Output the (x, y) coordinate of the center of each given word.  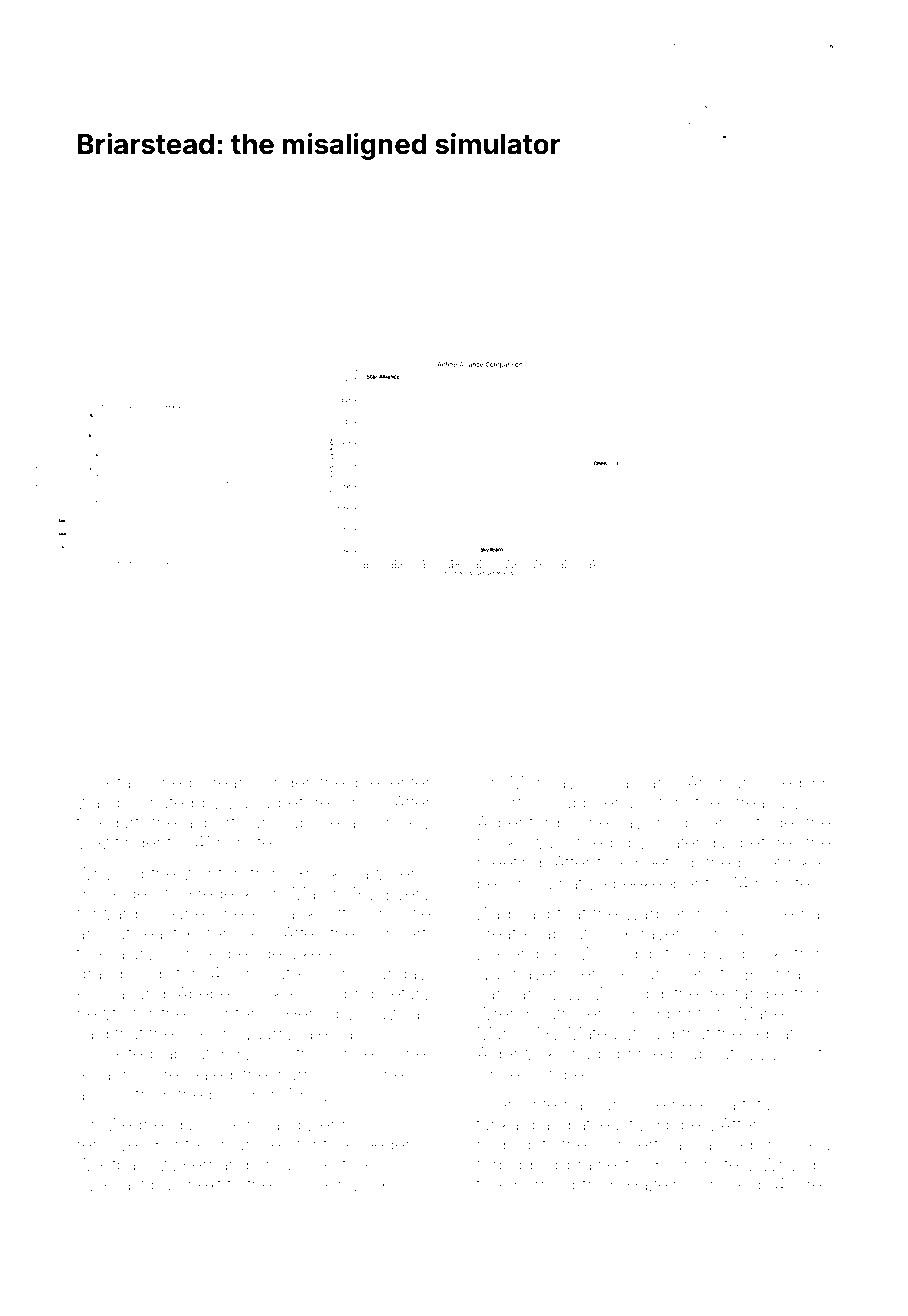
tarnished (154, 782)
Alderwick (516, 1053)
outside (765, 822)
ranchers (676, 973)
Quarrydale (283, 1035)
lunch (359, 802)
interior (198, 1144)
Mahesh (771, 1013)
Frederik (221, 893)
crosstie (400, 913)
